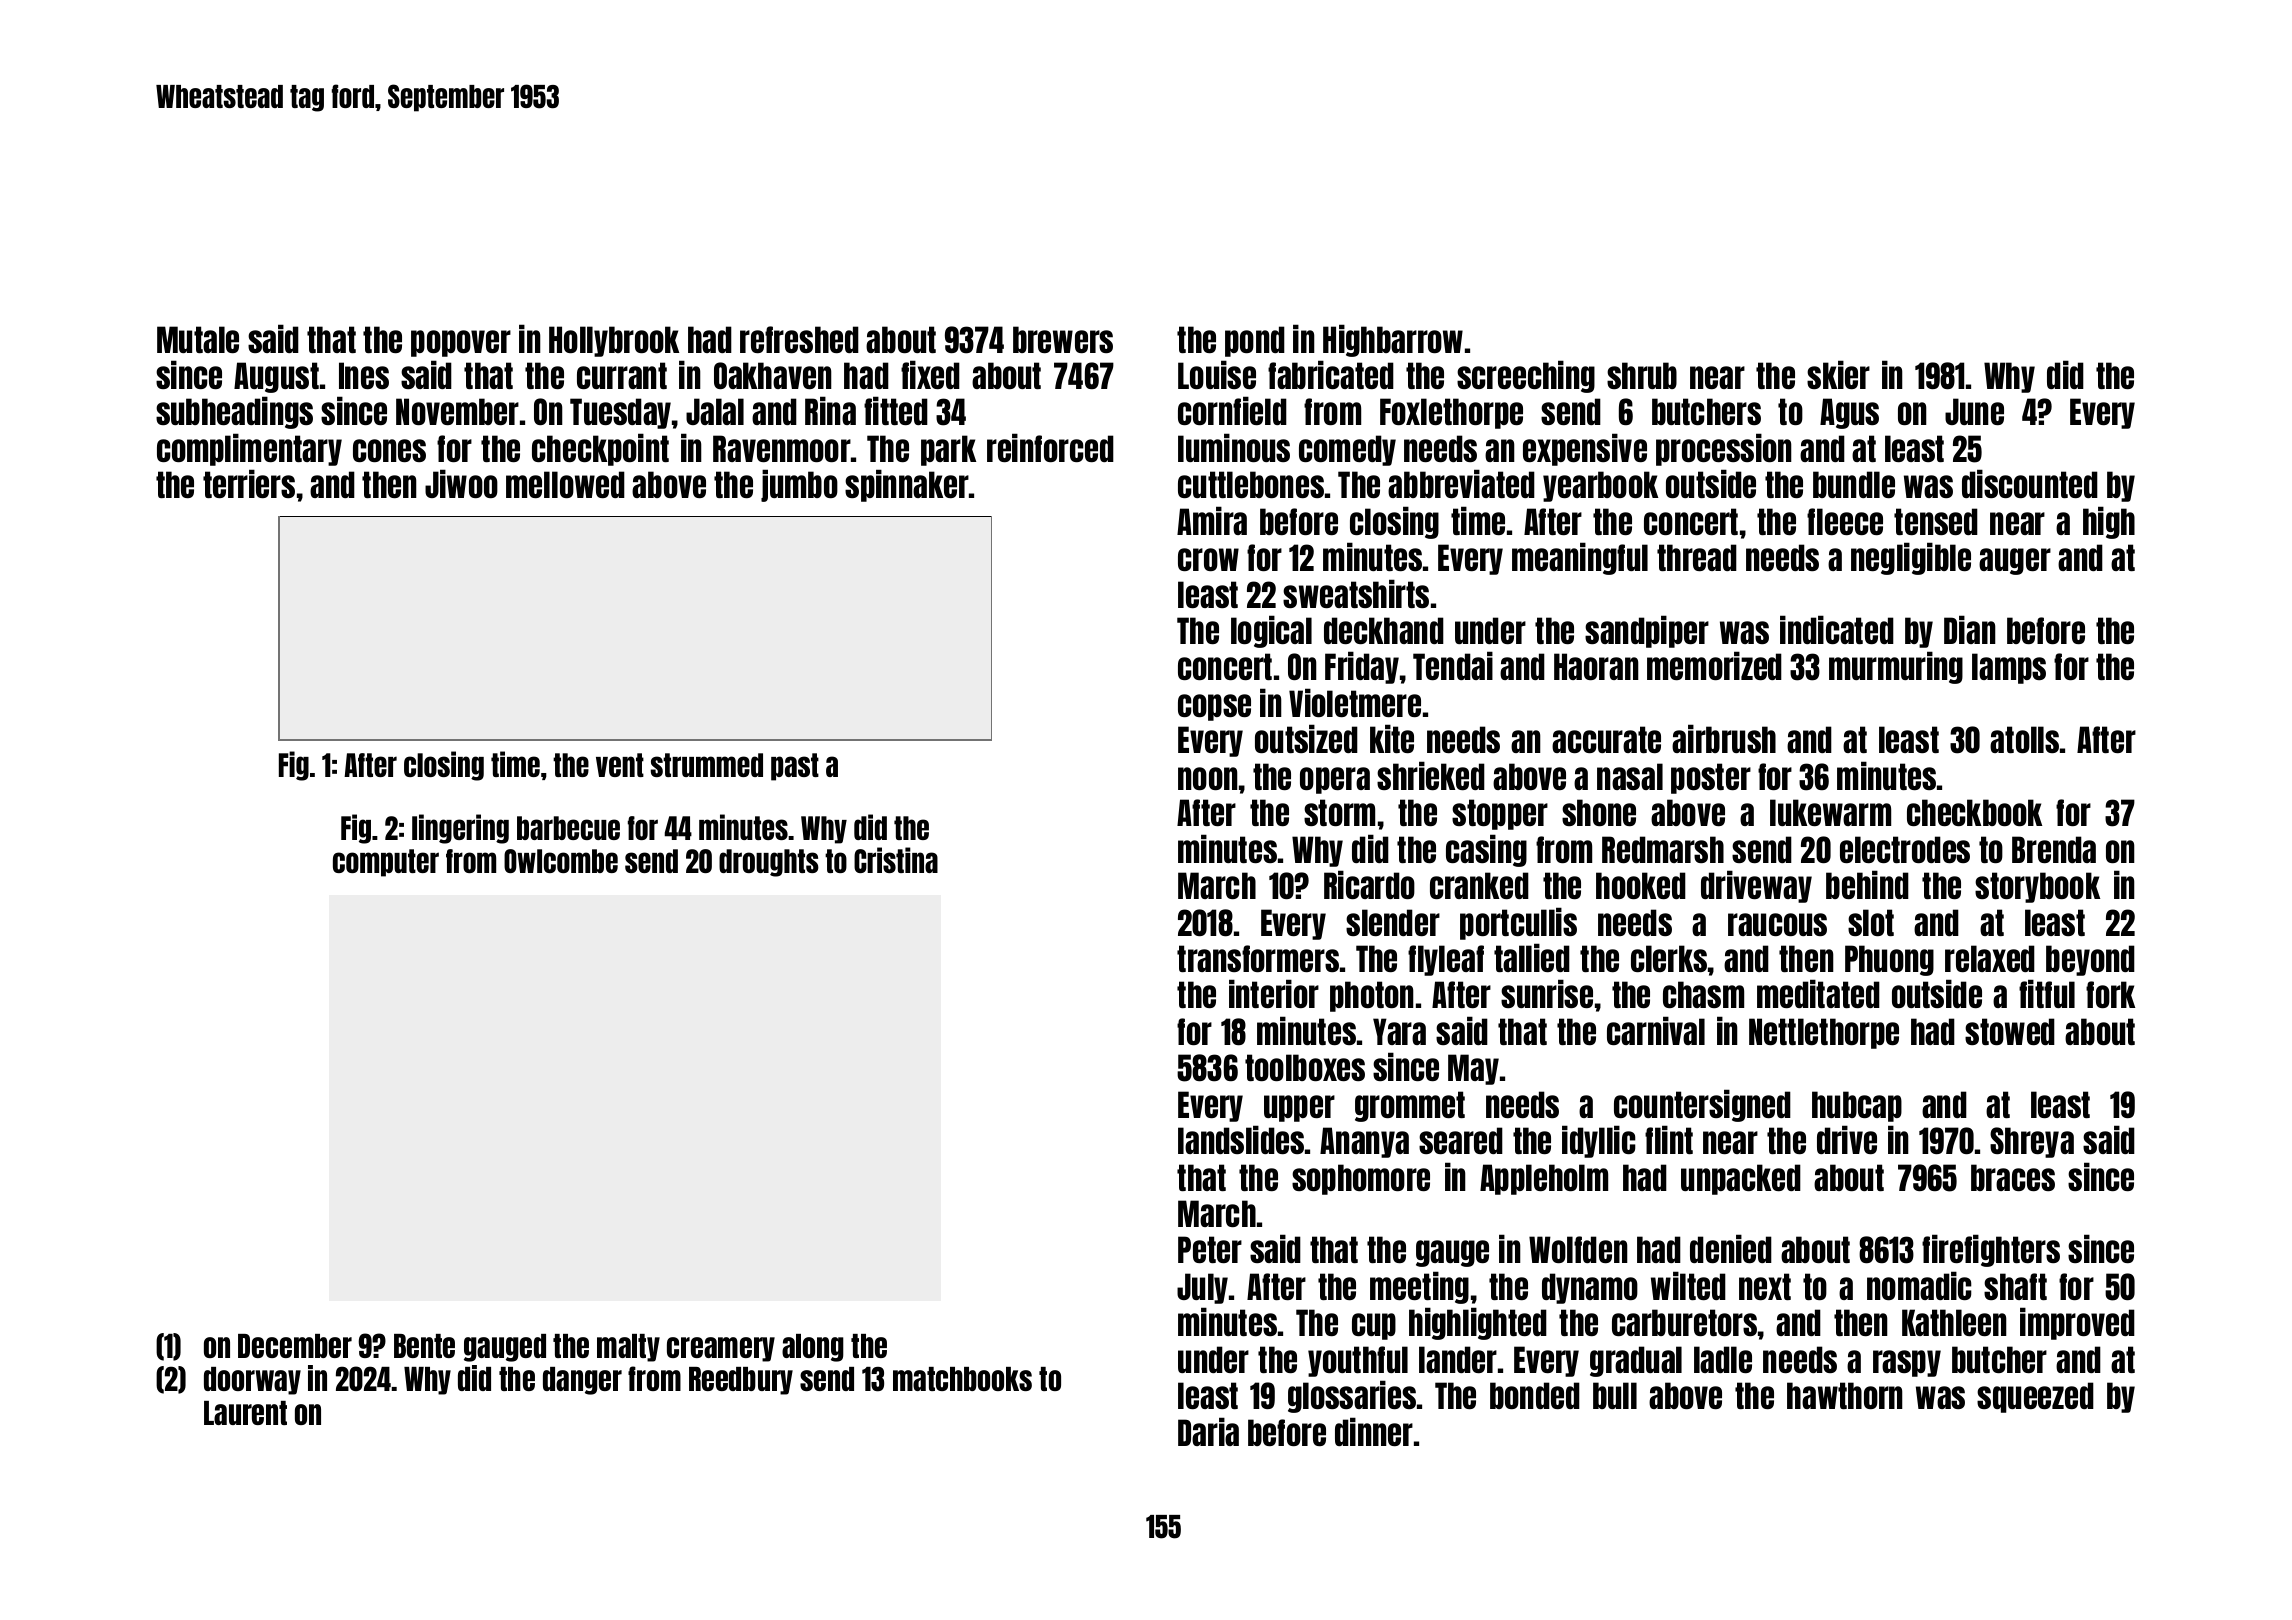 This image has width=2292, height=1620. What do you see at coordinates (245, 1413) in the image?
I see `Laurent` at bounding box center [245, 1413].
